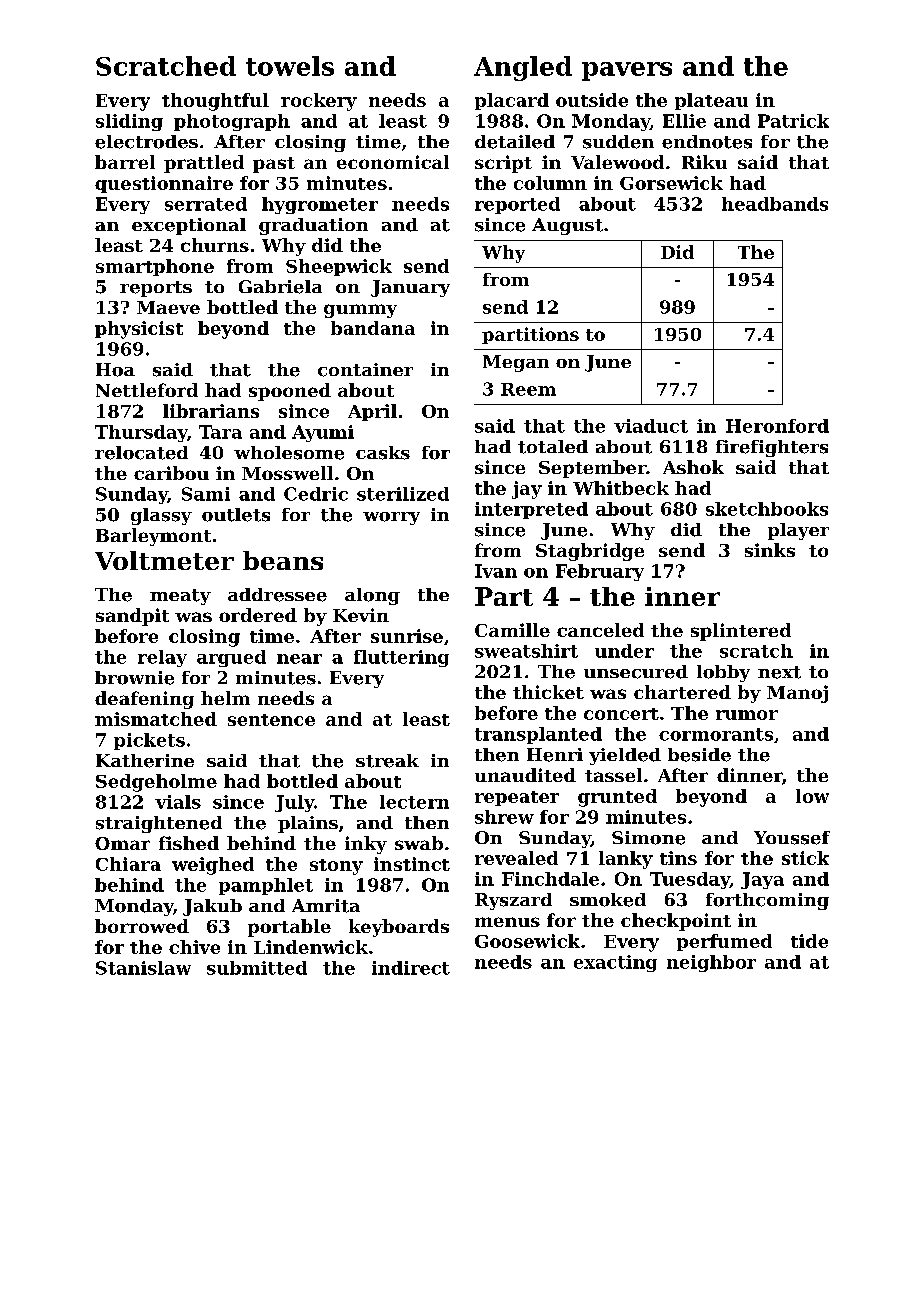 Image resolution: width=924 pixels, height=1308 pixels. What do you see at coordinates (797, 694) in the screenshot?
I see `Manoj` at bounding box center [797, 694].
